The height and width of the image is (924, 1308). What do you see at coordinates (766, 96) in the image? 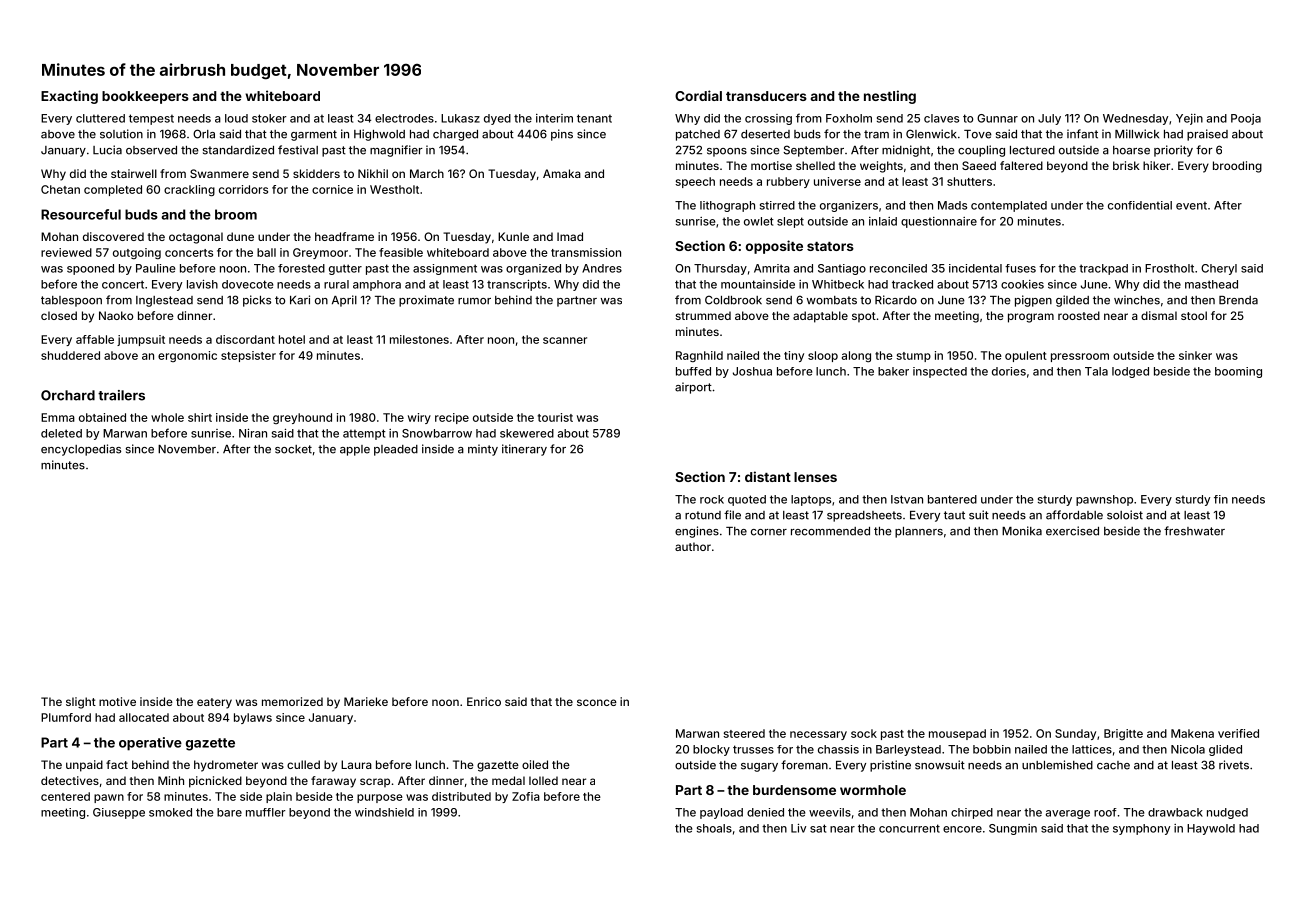
I see `transducers` at bounding box center [766, 96].
